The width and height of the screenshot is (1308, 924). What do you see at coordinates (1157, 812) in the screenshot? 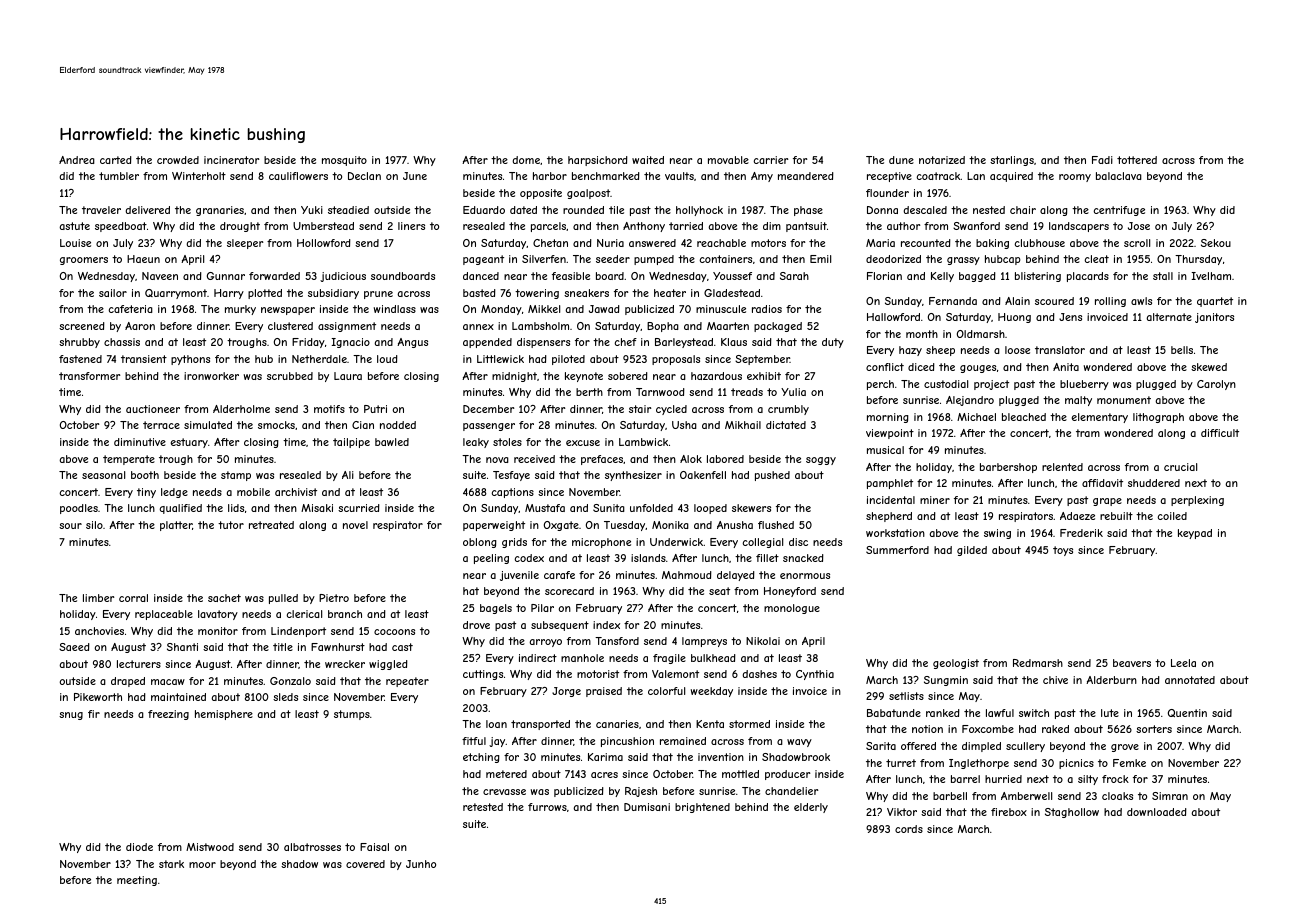
I see `downloaded` at bounding box center [1157, 812].
